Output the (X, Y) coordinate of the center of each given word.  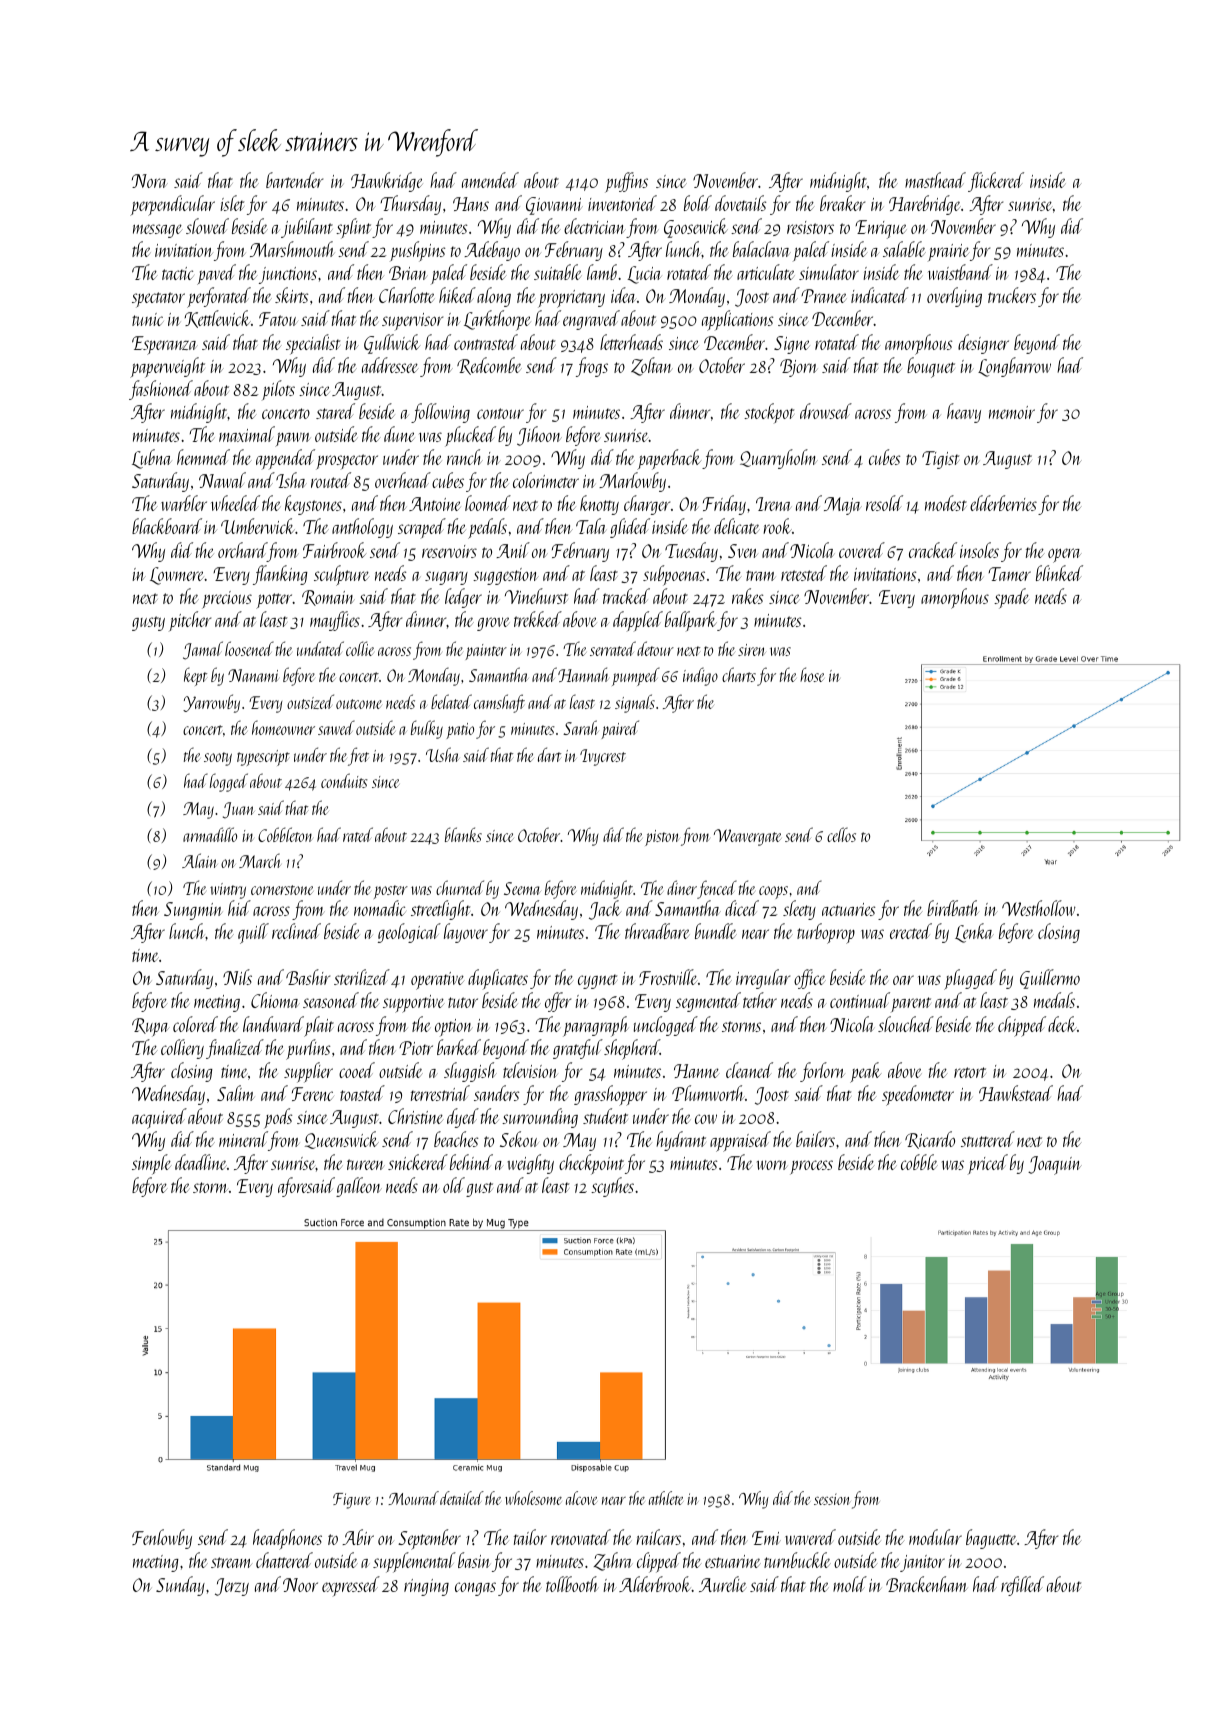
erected (911, 931)
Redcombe (489, 366)
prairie (948, 252)
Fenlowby (162, 1539)
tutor (463, 1002)
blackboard (167, 526)
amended (490, 180)
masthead (935, 180)
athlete (666, 1498)
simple (151, 1164)
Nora (150, 181)
